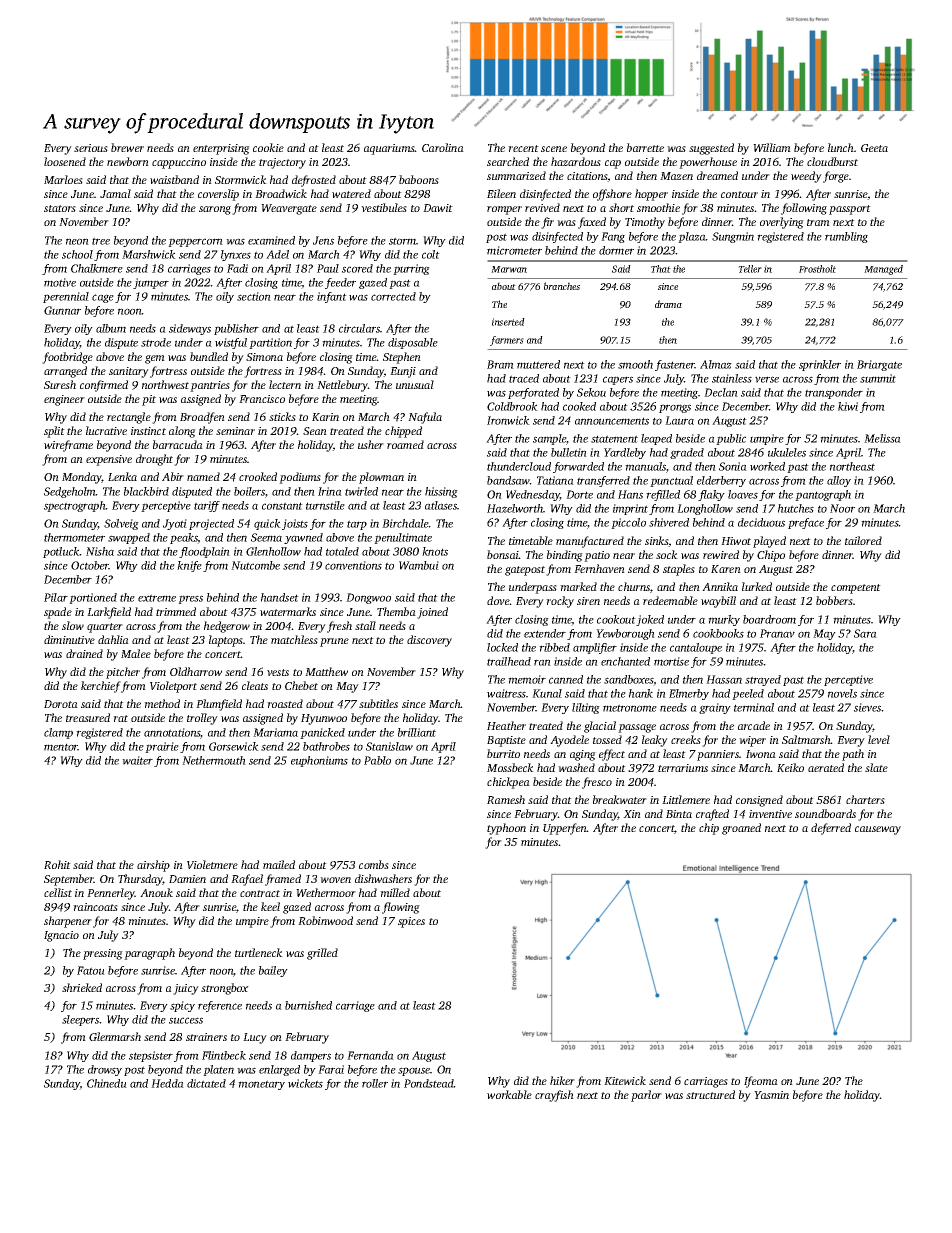  Describe the element at coordinates (883, 270) in the image. I see `Managed` at that location.
